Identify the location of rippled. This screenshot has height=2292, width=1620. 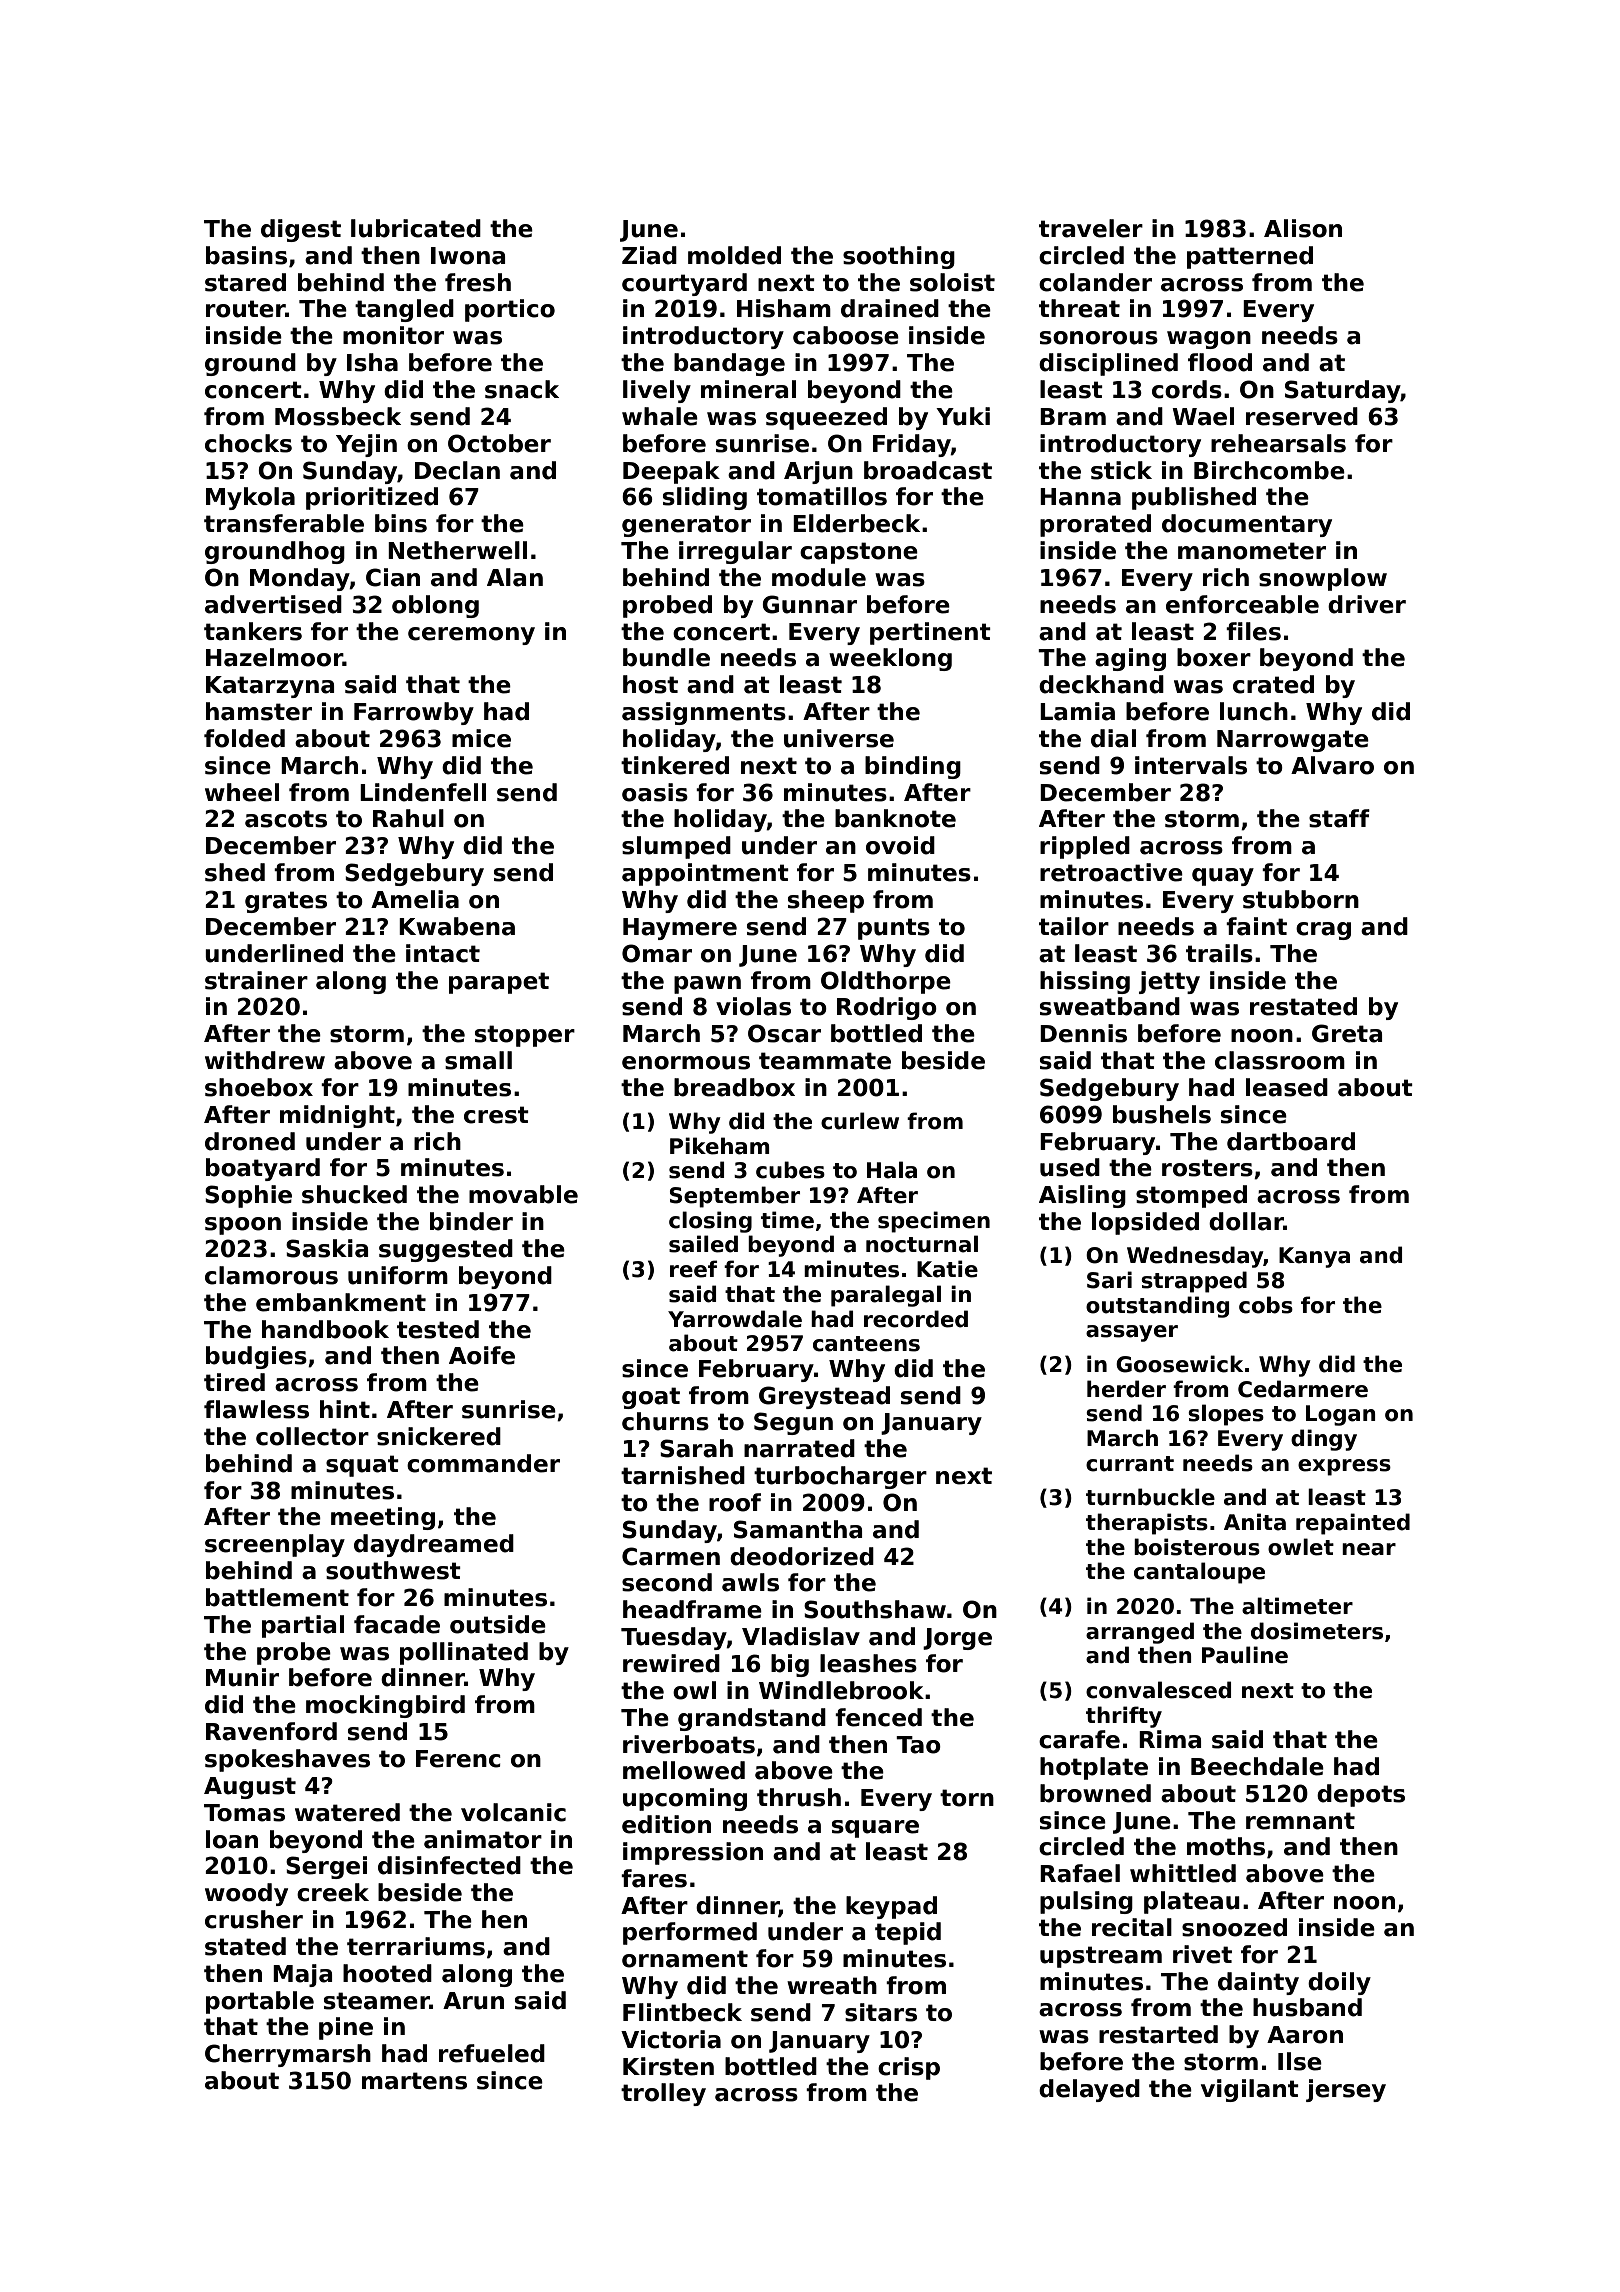
(1085, 847).
